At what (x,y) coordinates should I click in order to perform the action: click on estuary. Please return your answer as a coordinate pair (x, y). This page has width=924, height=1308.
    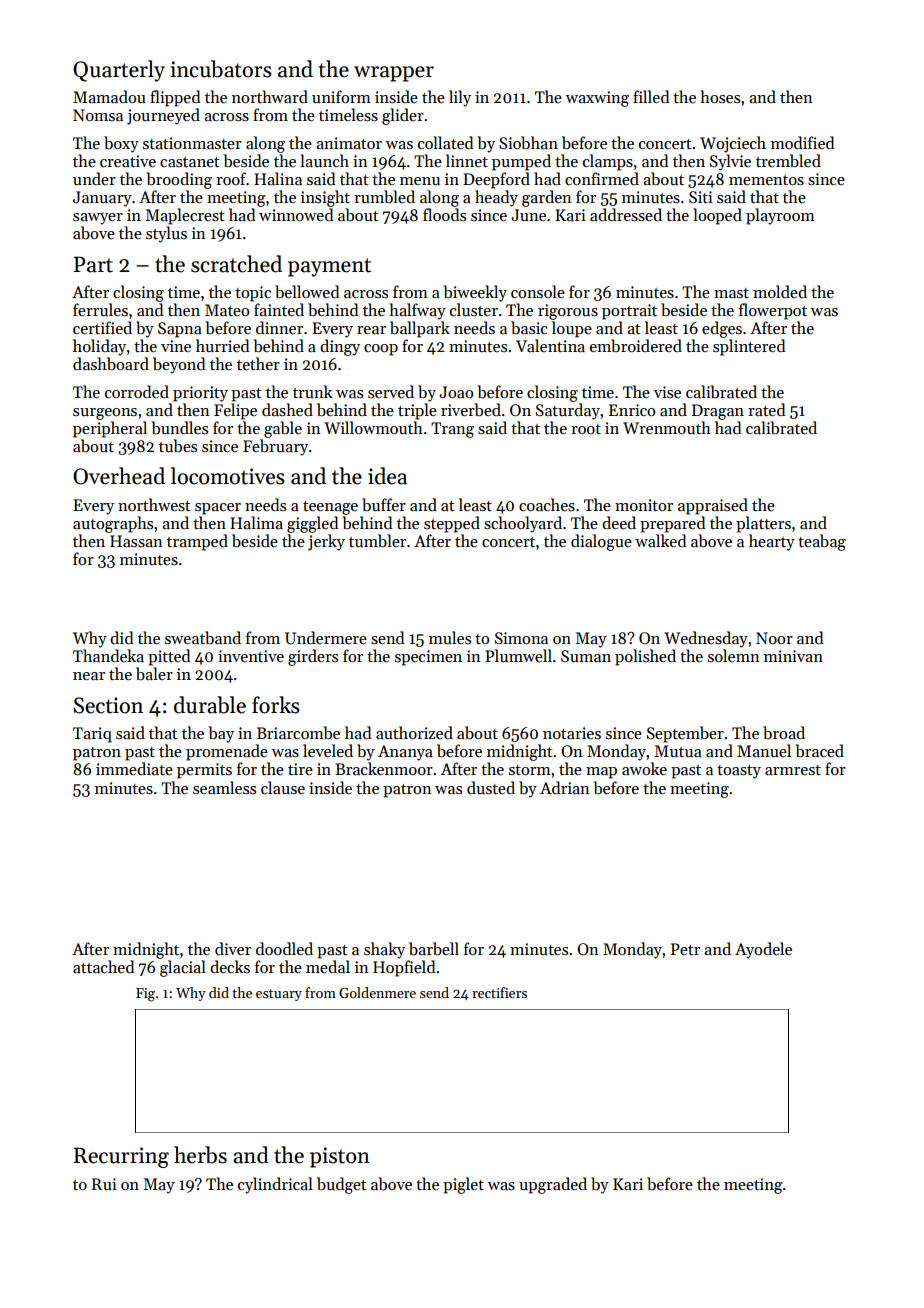
    Looking at the image, I should click on (279, 995).
